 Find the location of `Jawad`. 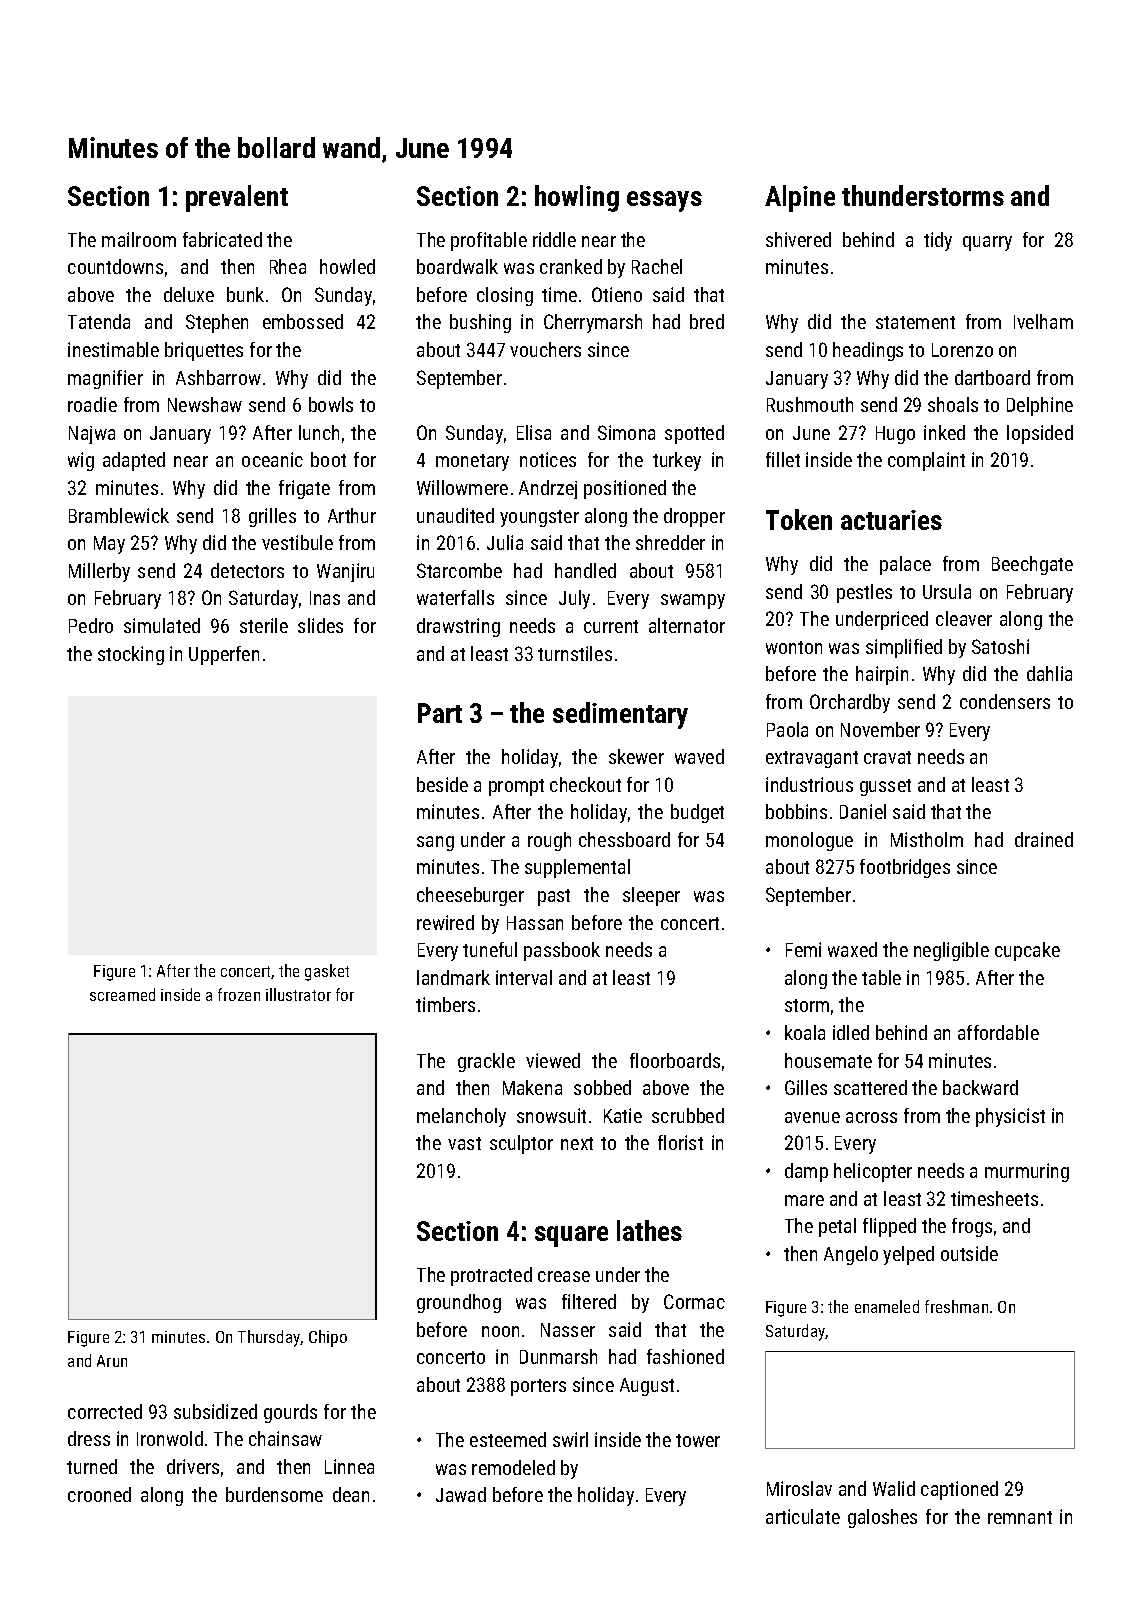

Jawad is located at coordinates (461, 1494).
